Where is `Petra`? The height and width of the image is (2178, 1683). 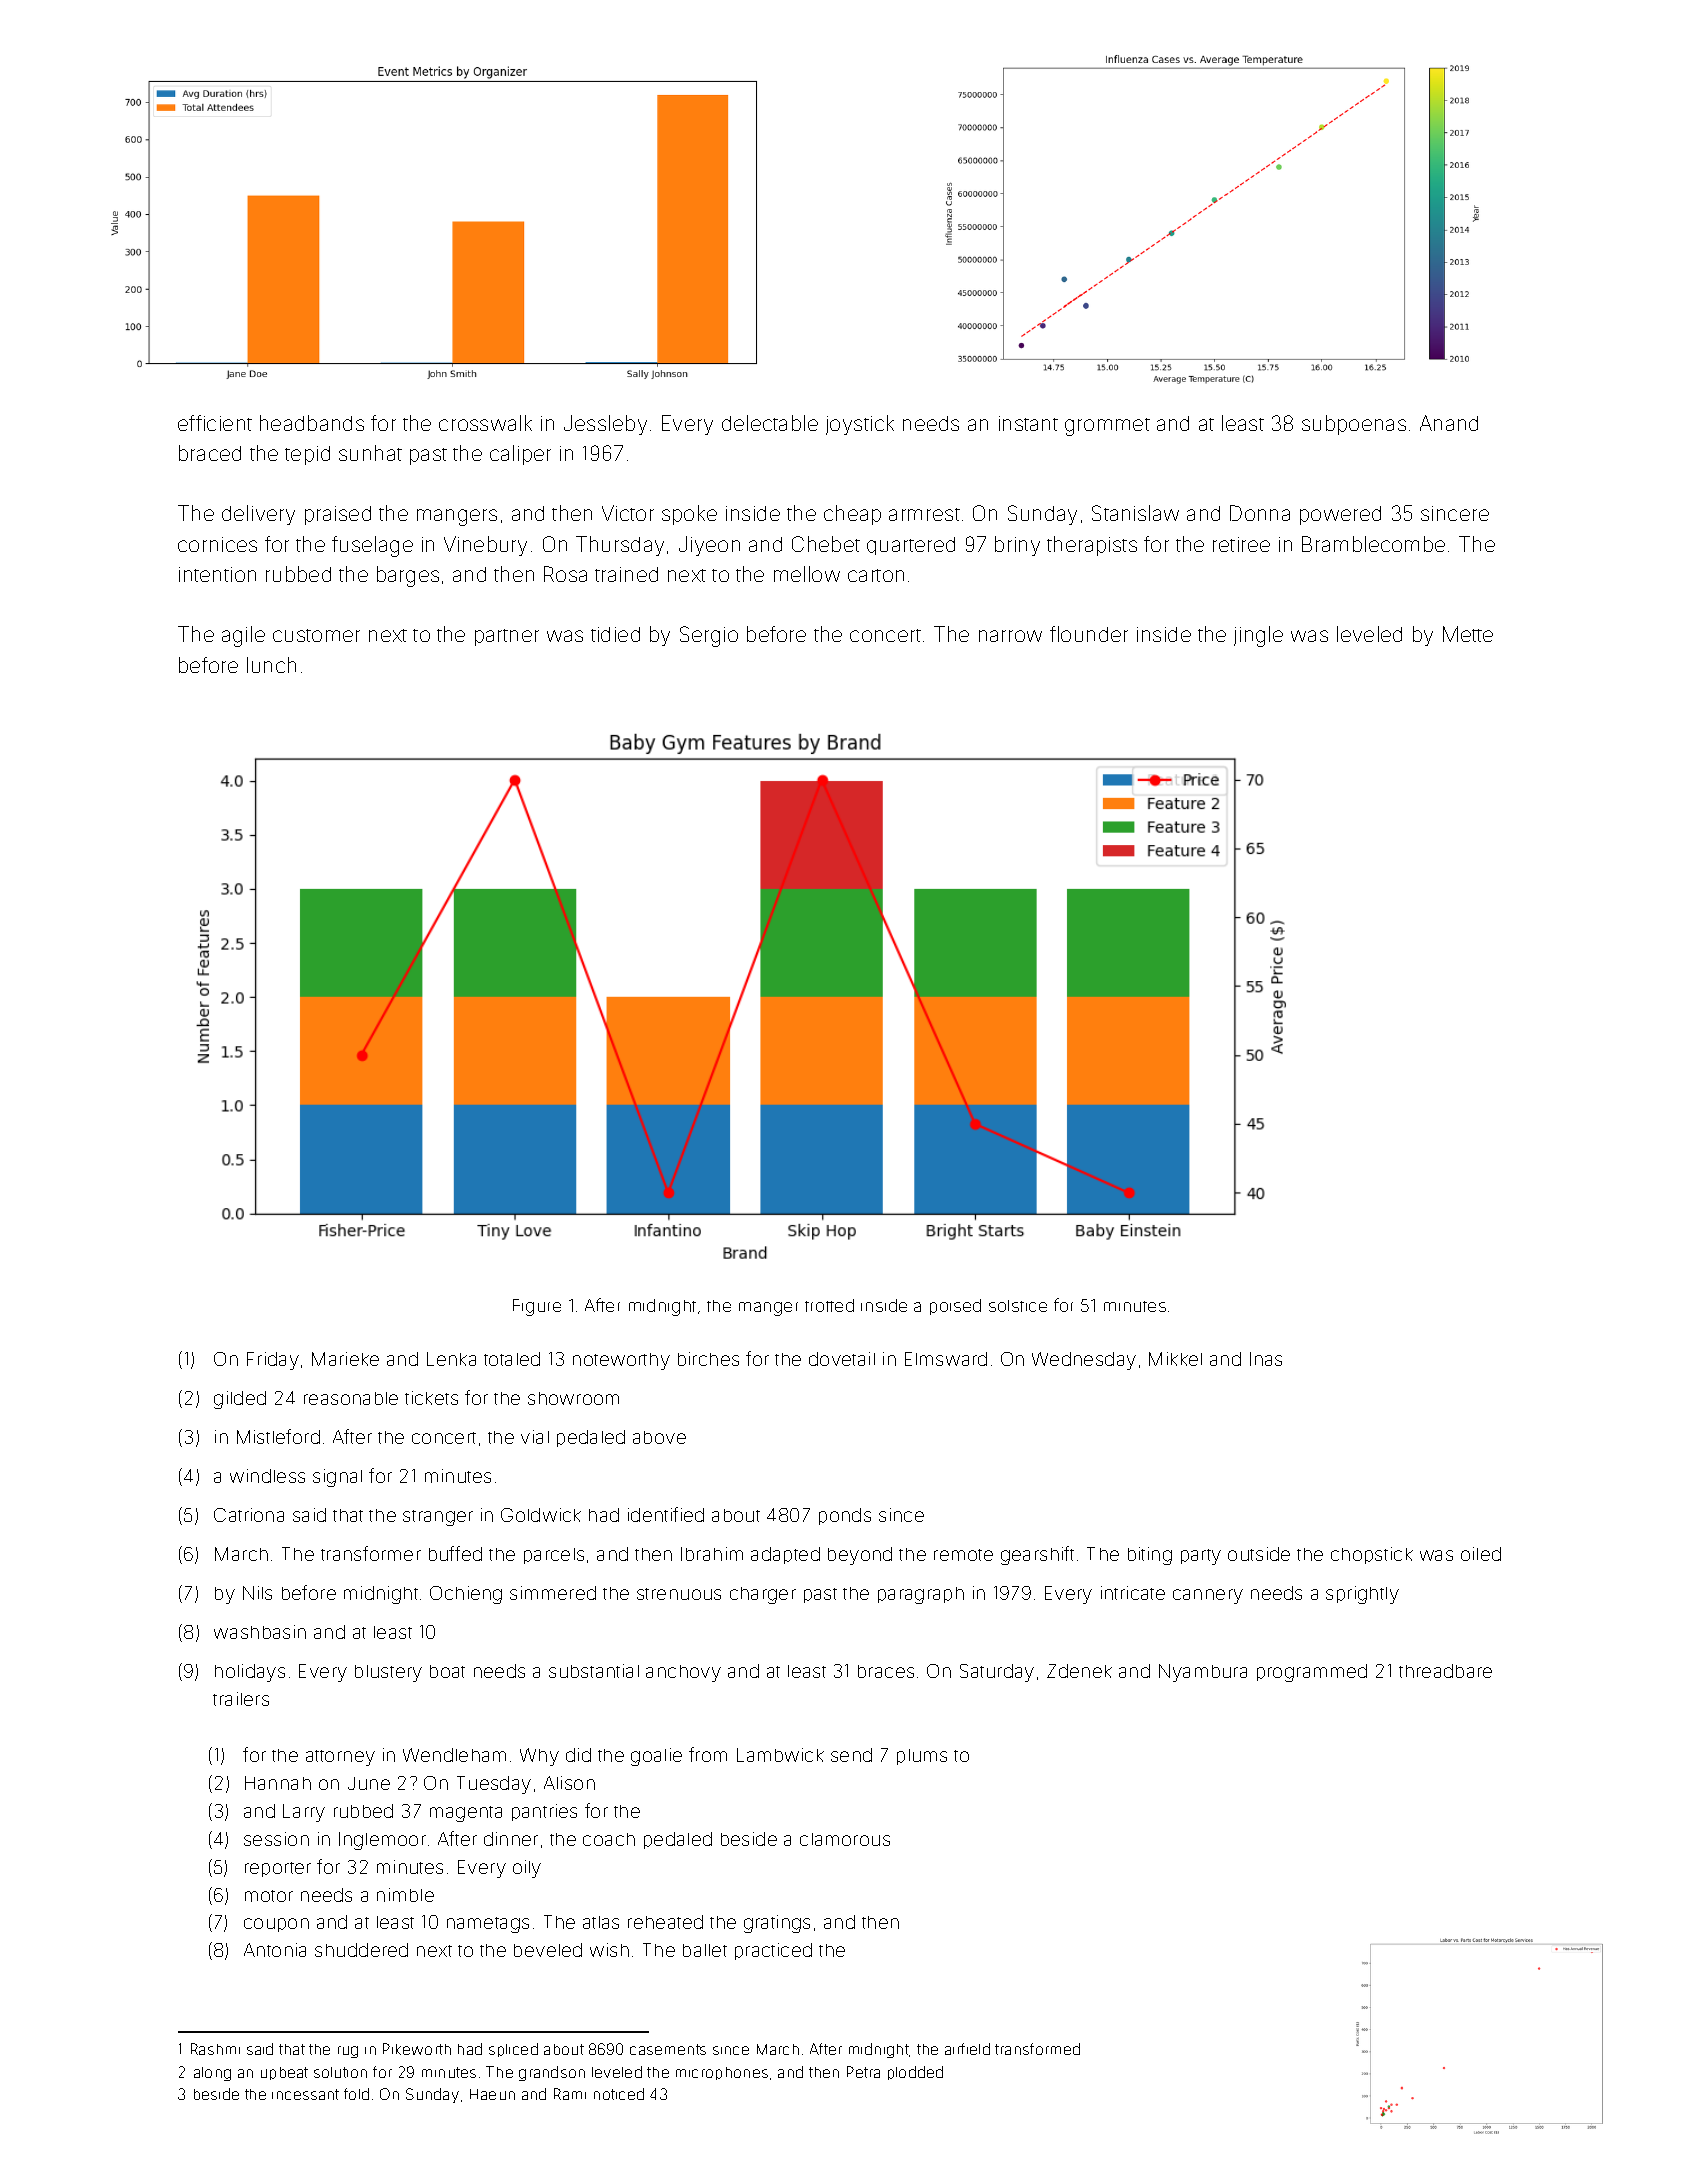
Petra is located at coordinates (863, 2072).
